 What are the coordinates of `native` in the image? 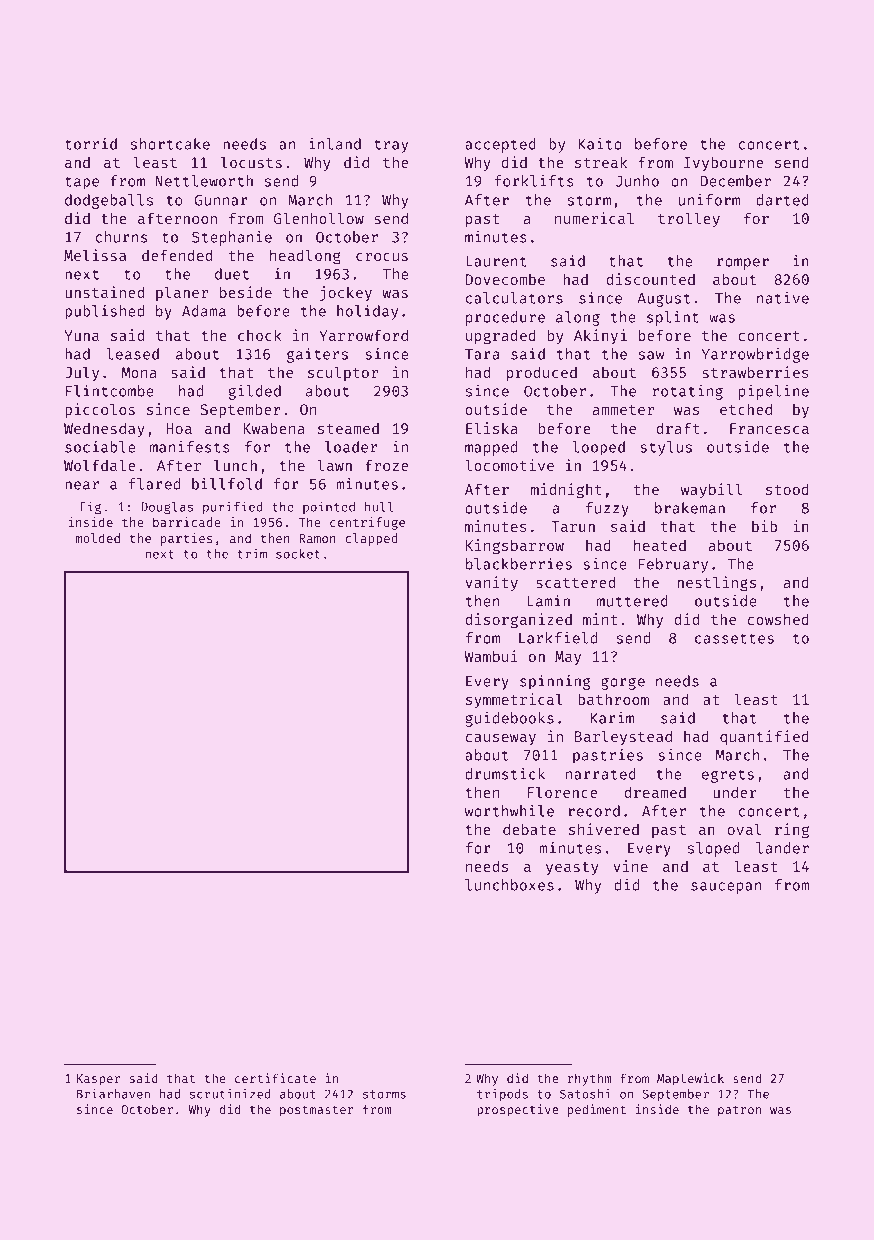 It's located at (783, 298).
